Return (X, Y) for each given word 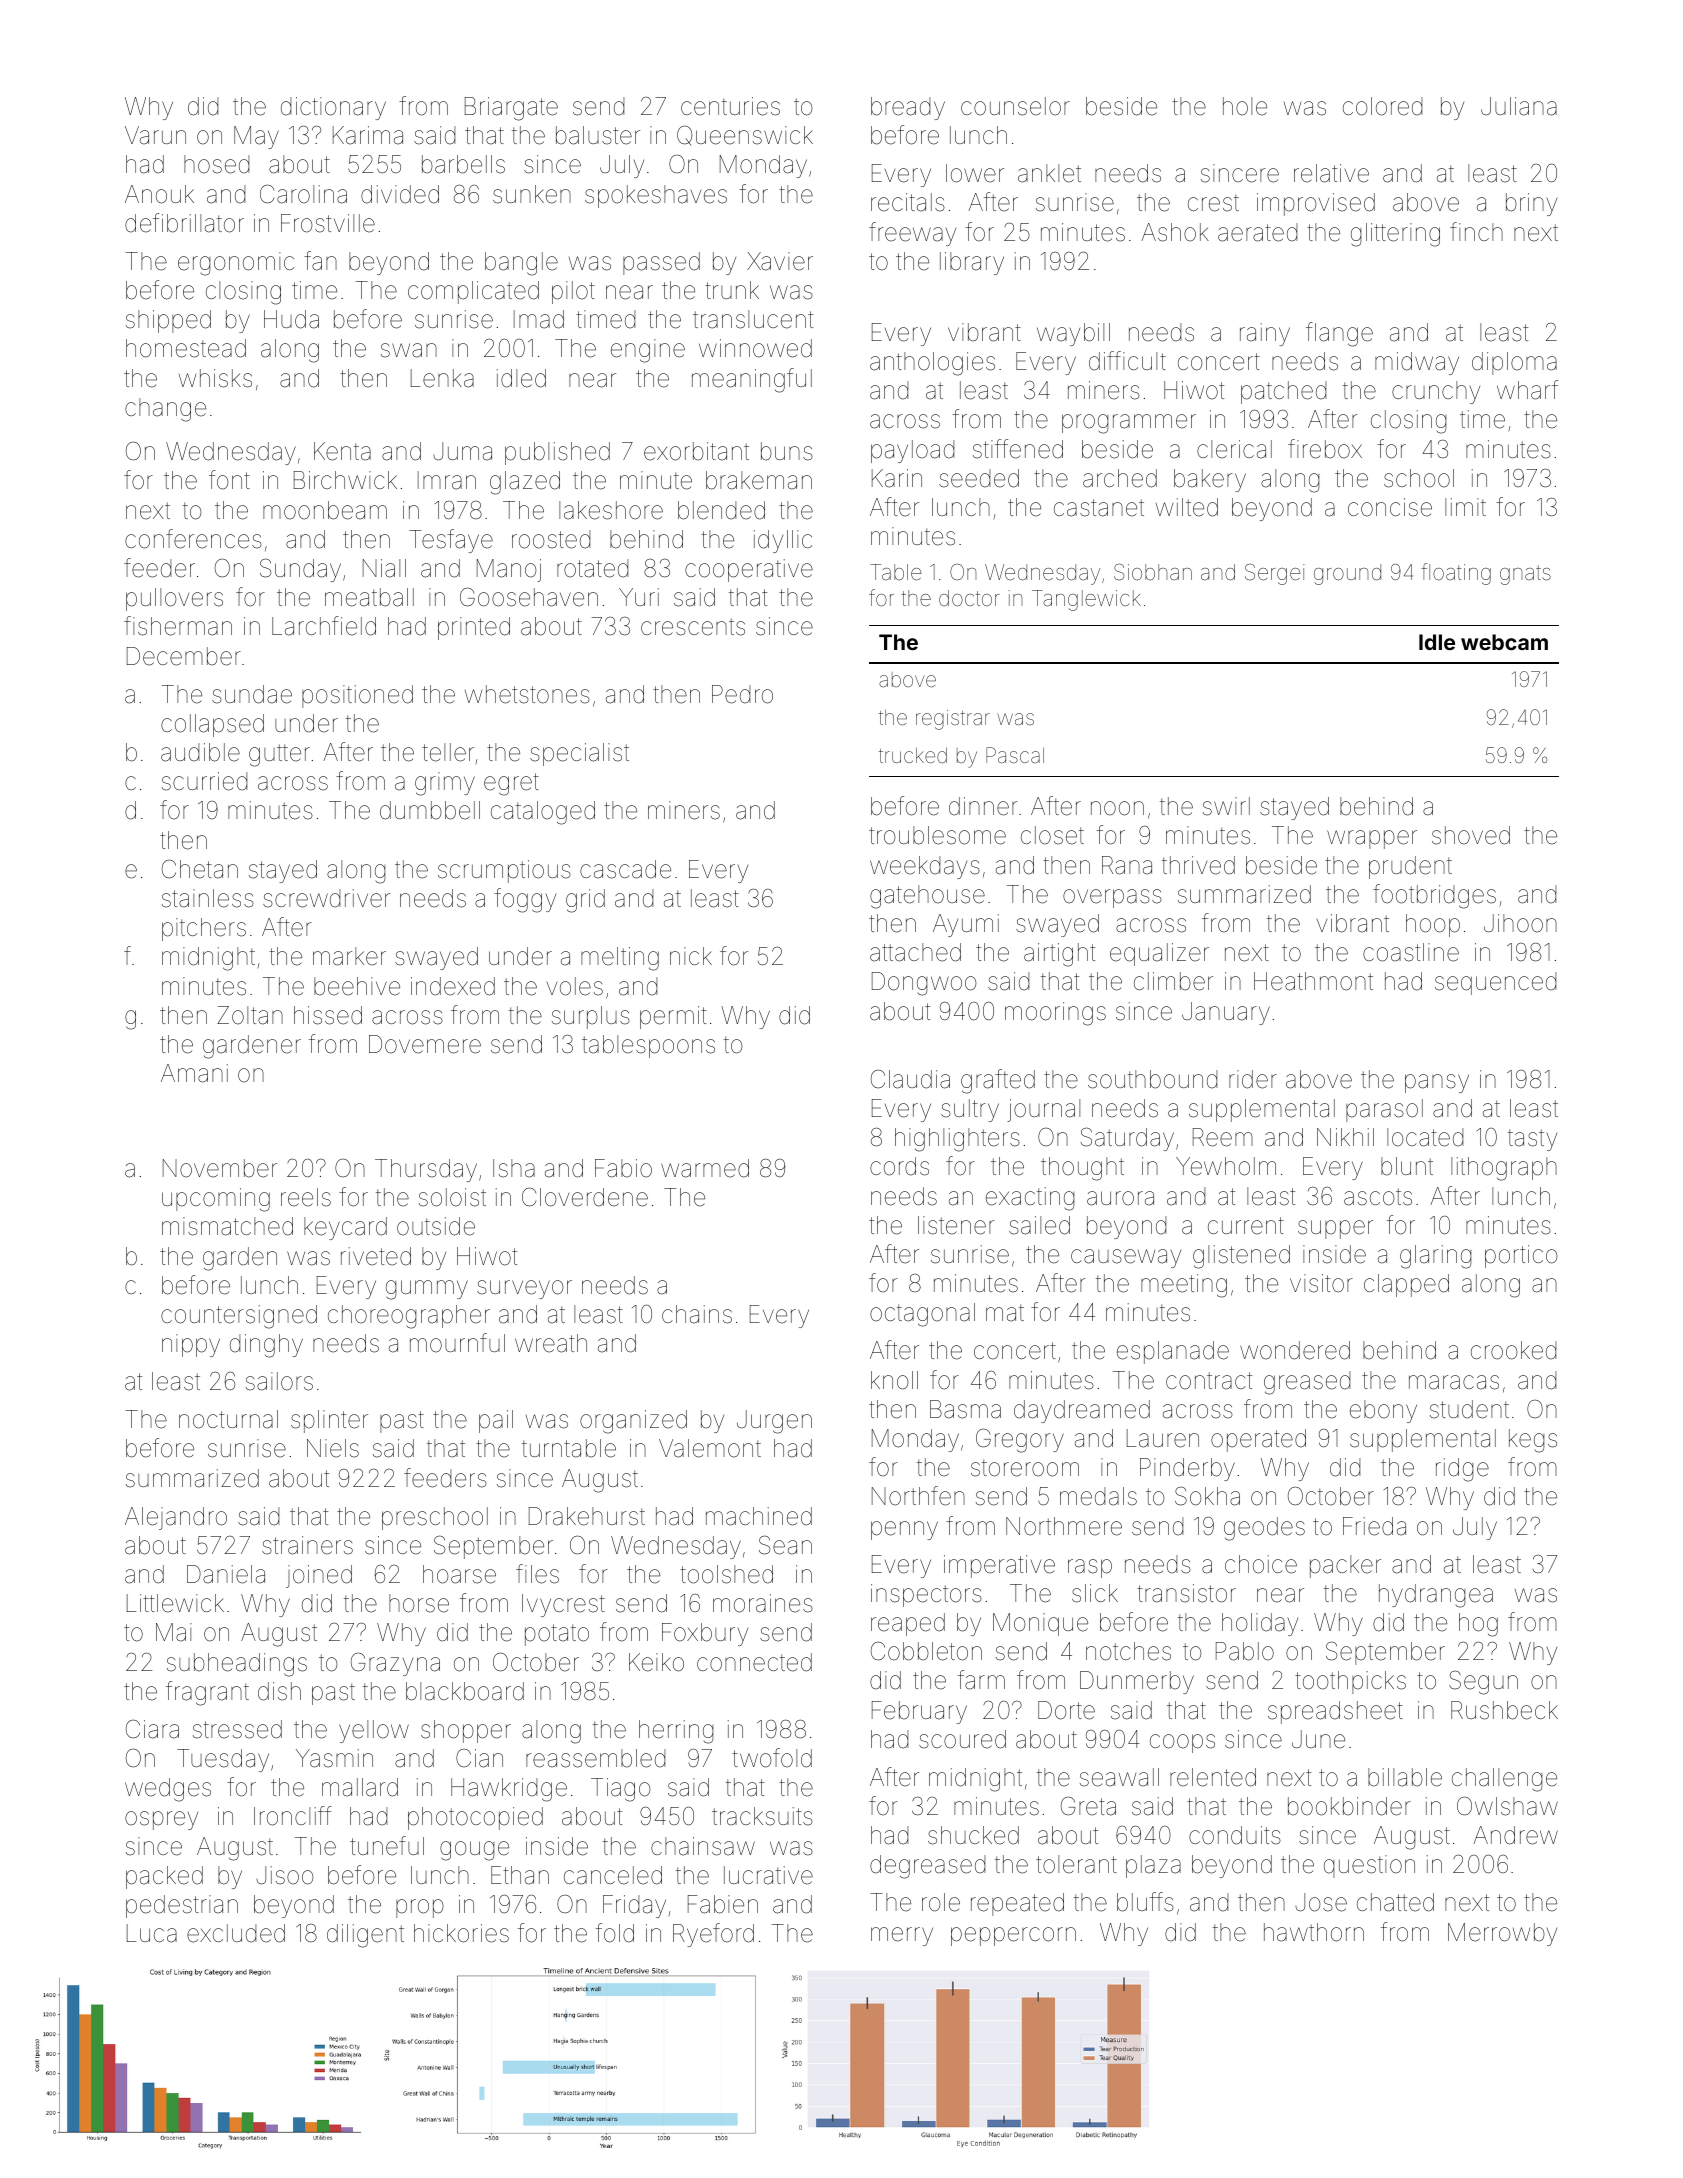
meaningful (752, 380)
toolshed (726, 1574)
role (941, 1902)
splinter (329, 1421)
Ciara (152, 1729)
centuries (730, 106)
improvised (1316, 204)
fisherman (178, 626)
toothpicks (1350, 1682)
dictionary (333, 108)
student (1469, 1409)
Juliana (1519, 106)
